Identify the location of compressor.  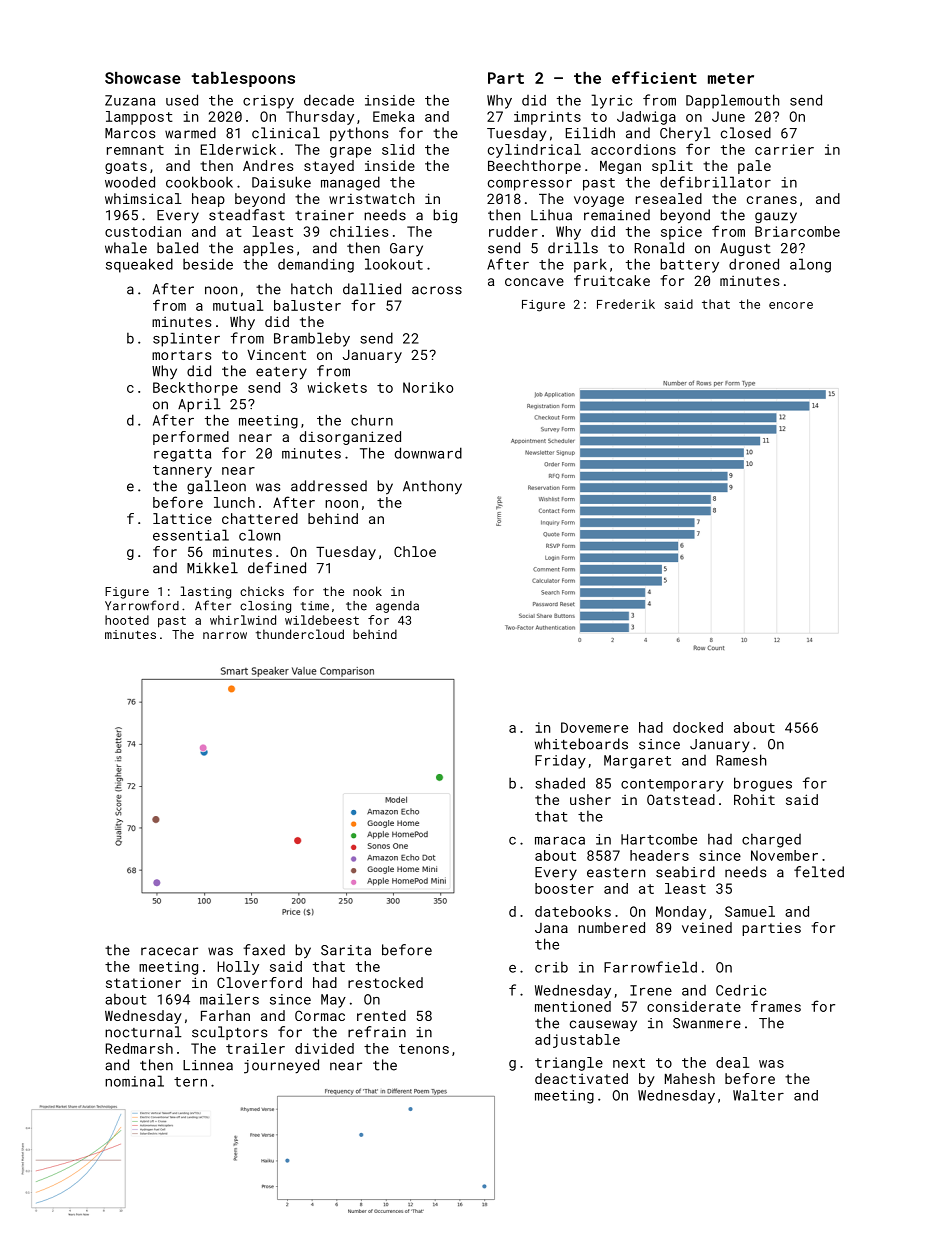
(530, 185).
